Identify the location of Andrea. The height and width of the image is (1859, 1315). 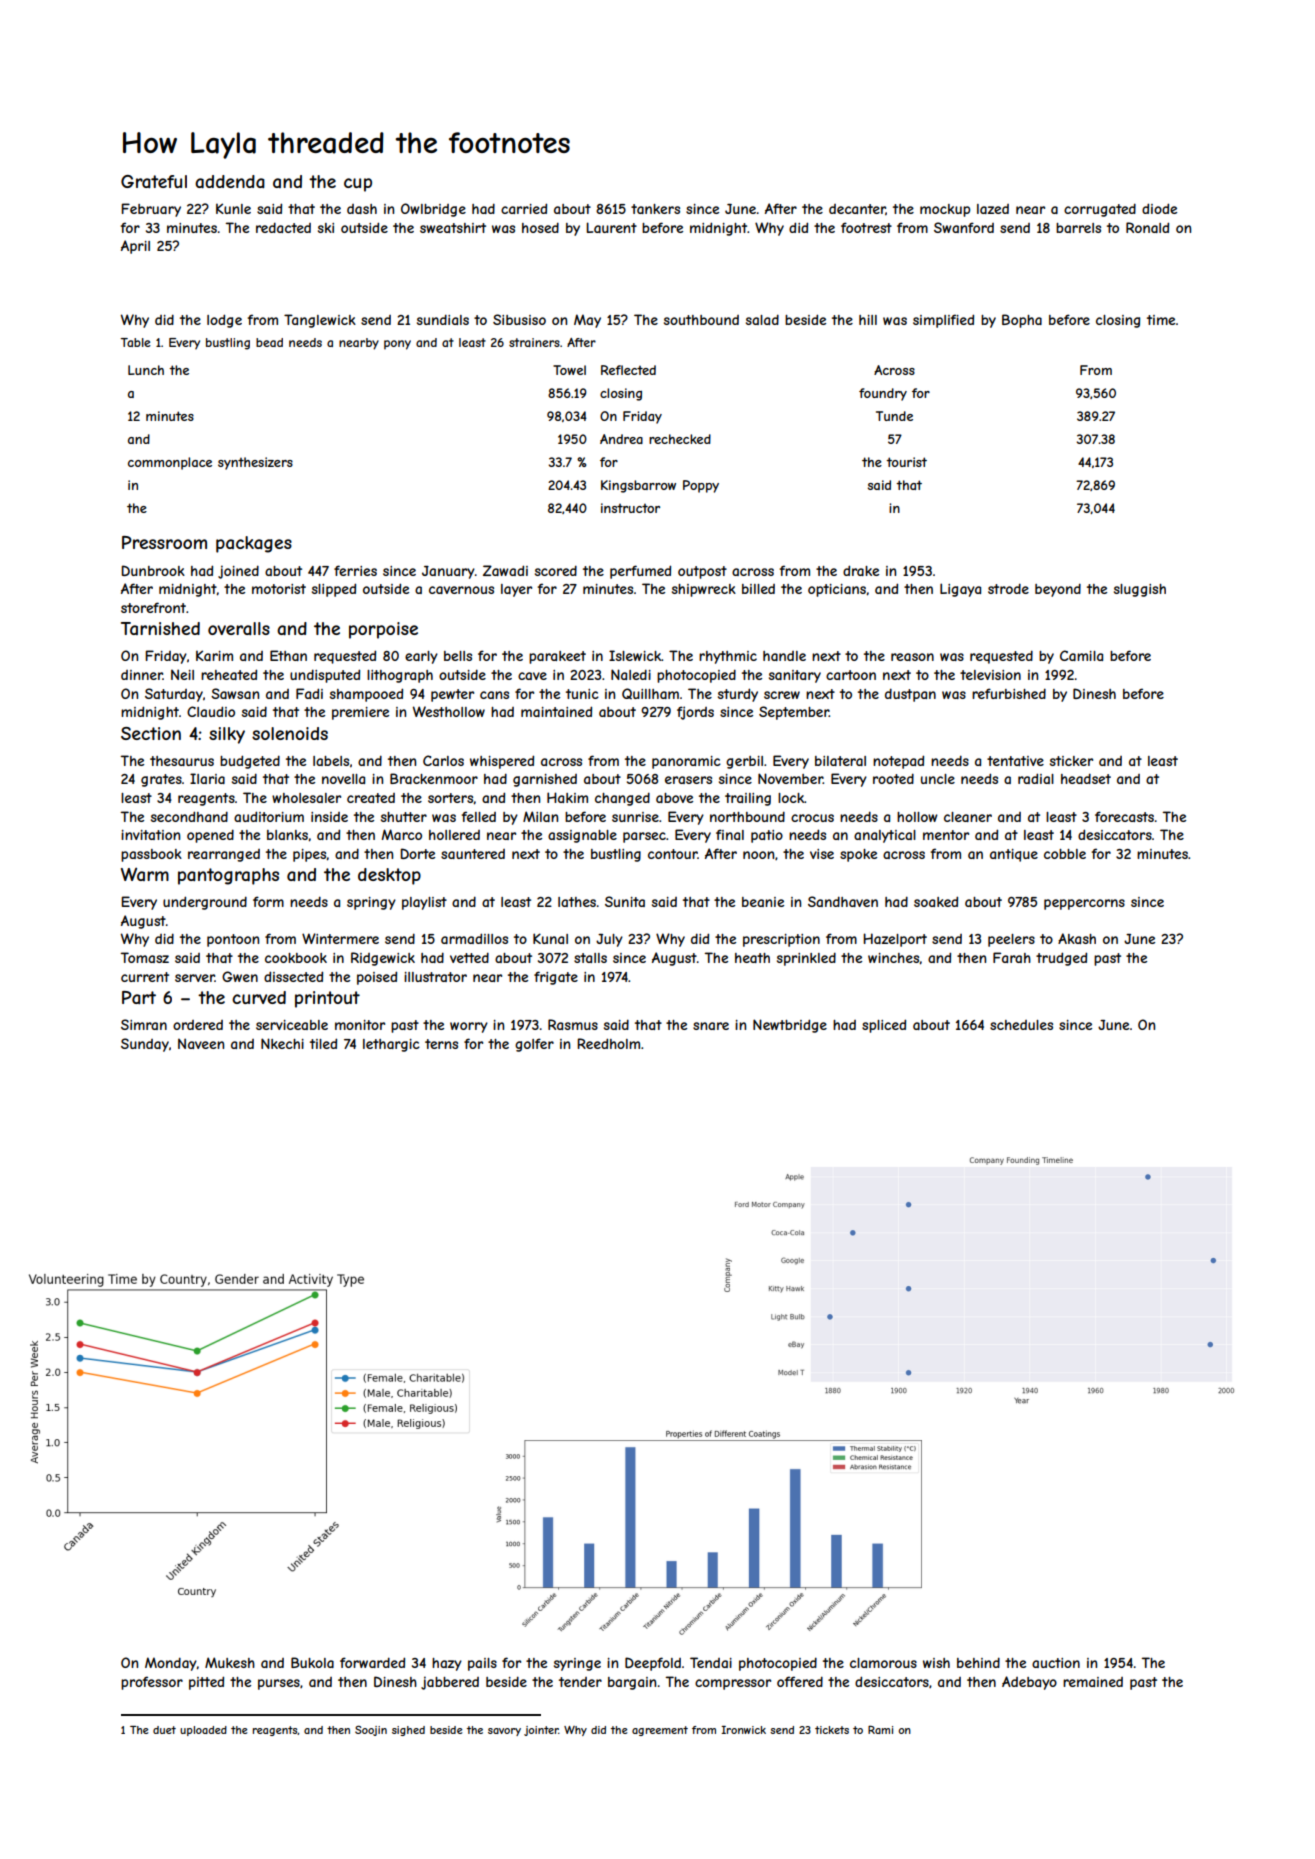
(621, 439).
